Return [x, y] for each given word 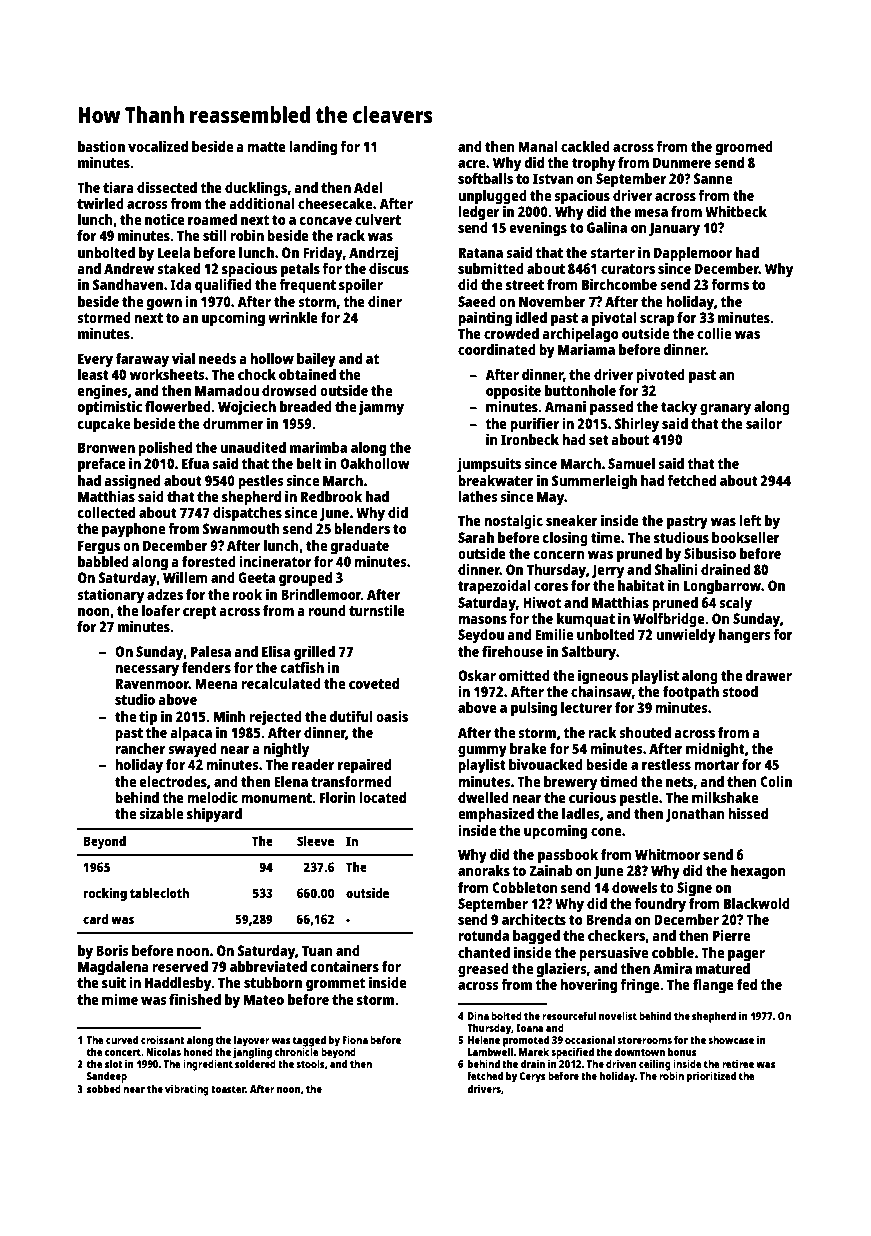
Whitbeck [736, 211]
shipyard [214, 815]
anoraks [484, 870]
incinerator [275, 561]
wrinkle [293, 317]
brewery [570, 783]
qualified [223, 286]
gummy [482, 752]
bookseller [746, 537]
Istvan [553, 178]
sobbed [104, 1088]
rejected [275, 718]
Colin [776, 781]
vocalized [158, 146]
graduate [360, 547]
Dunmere [682, 162]
